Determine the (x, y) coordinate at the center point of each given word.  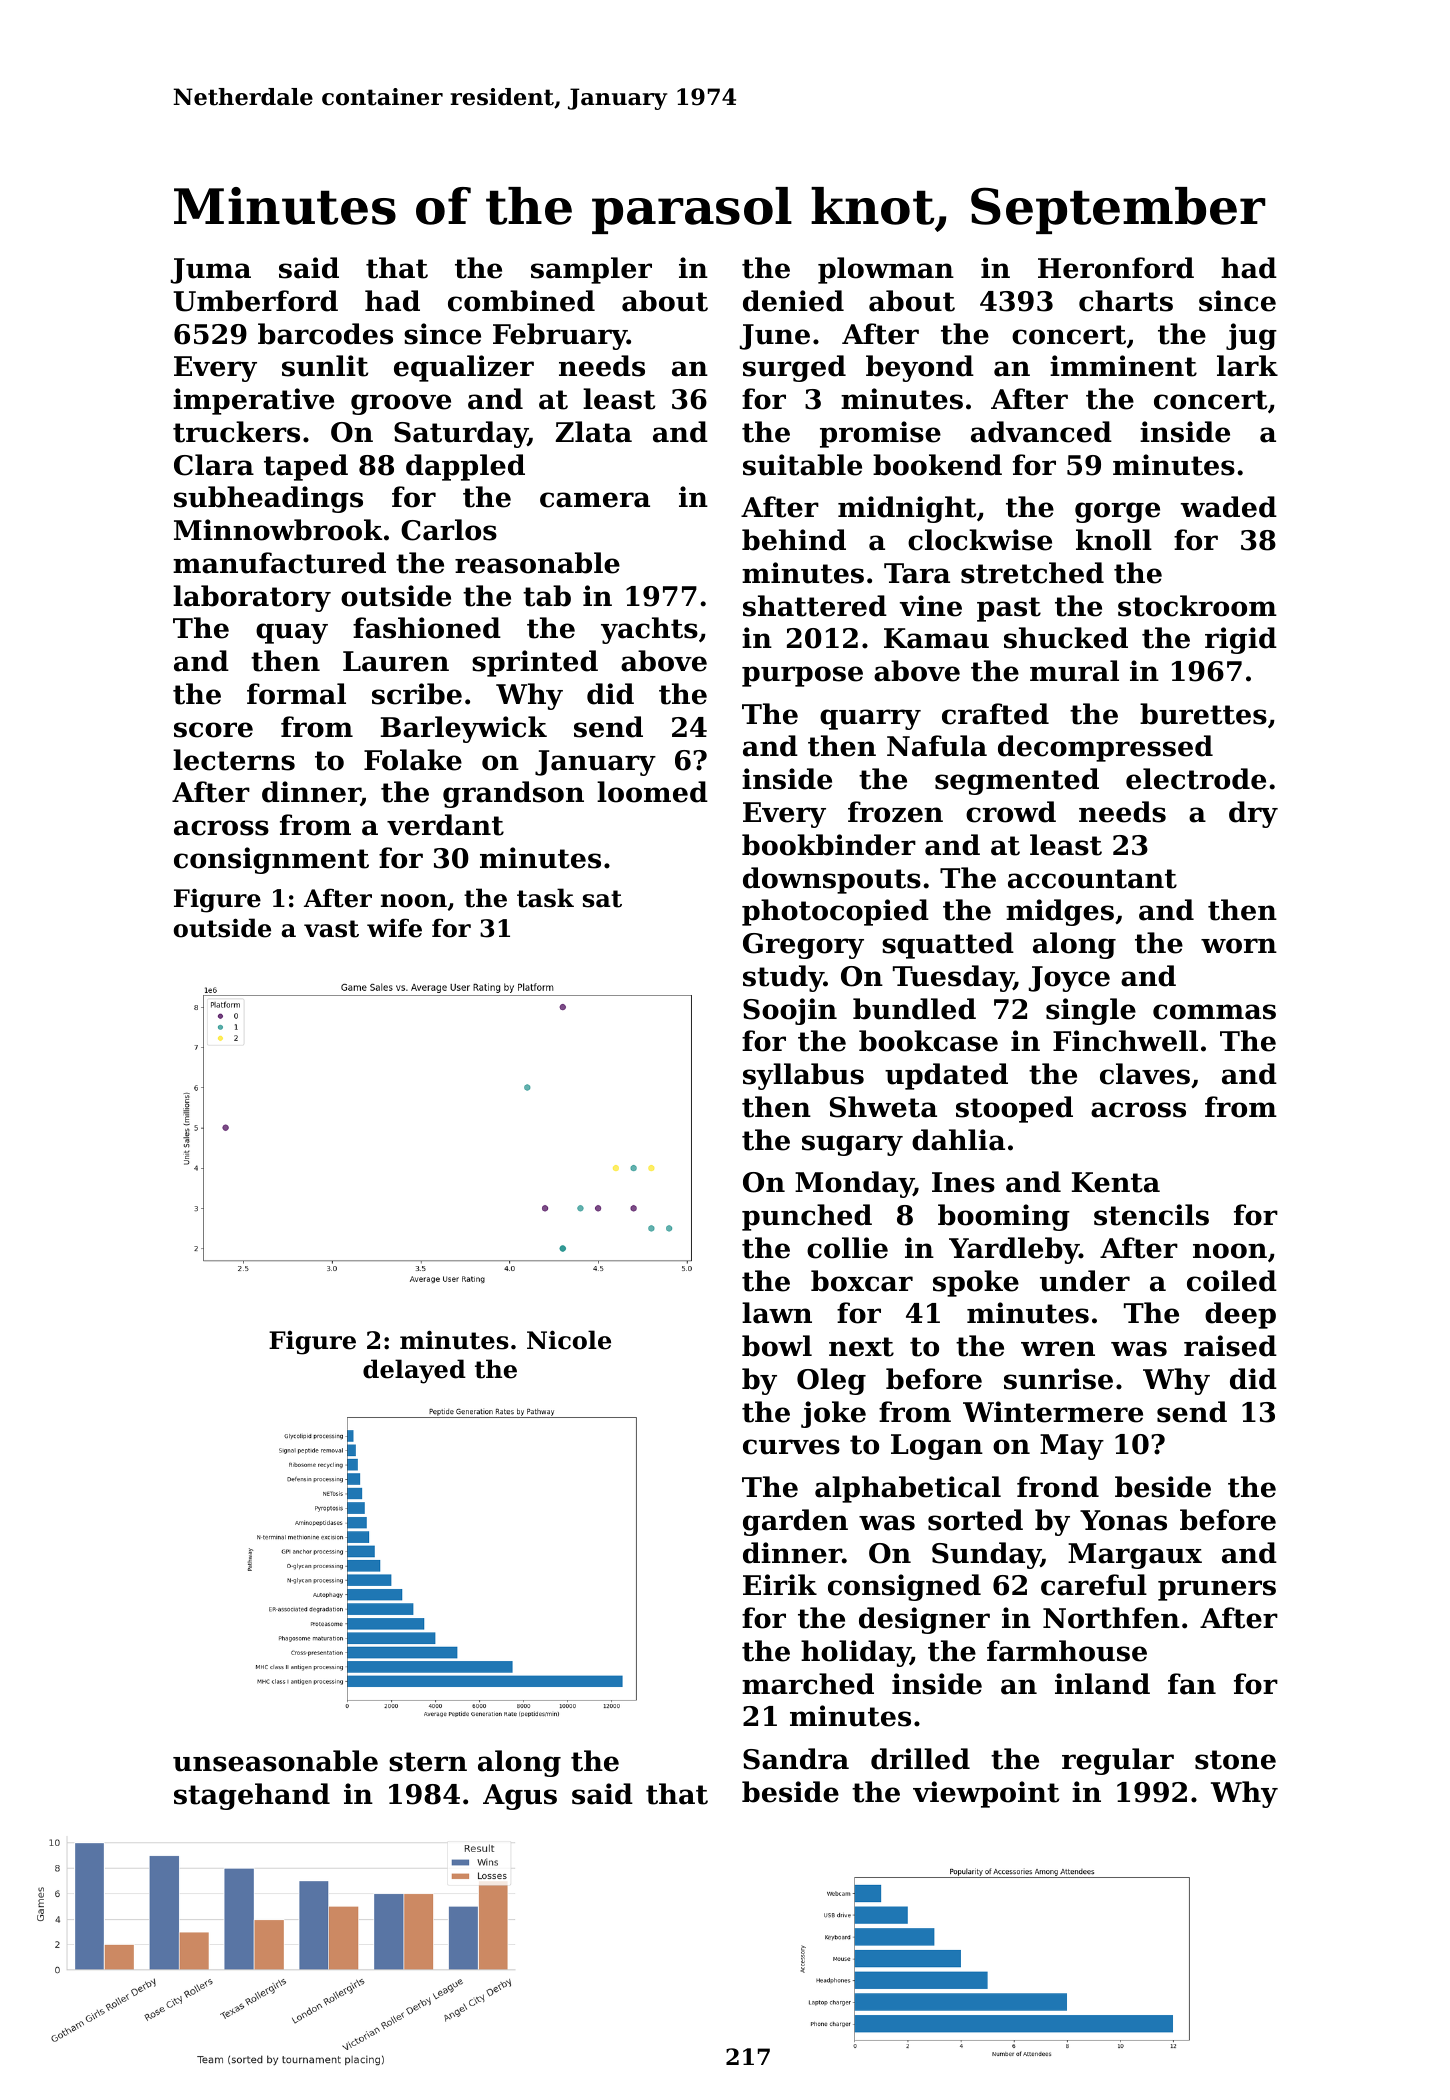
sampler (591, 270)
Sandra (796, 1759)
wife (394, 928)
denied (793, 301)
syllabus (803, 1076)
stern (428, 1762)
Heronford (1116, 268)
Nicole (569, 1340)
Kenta (1116, 1182)
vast (331, 929)
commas (1214, 1012)
